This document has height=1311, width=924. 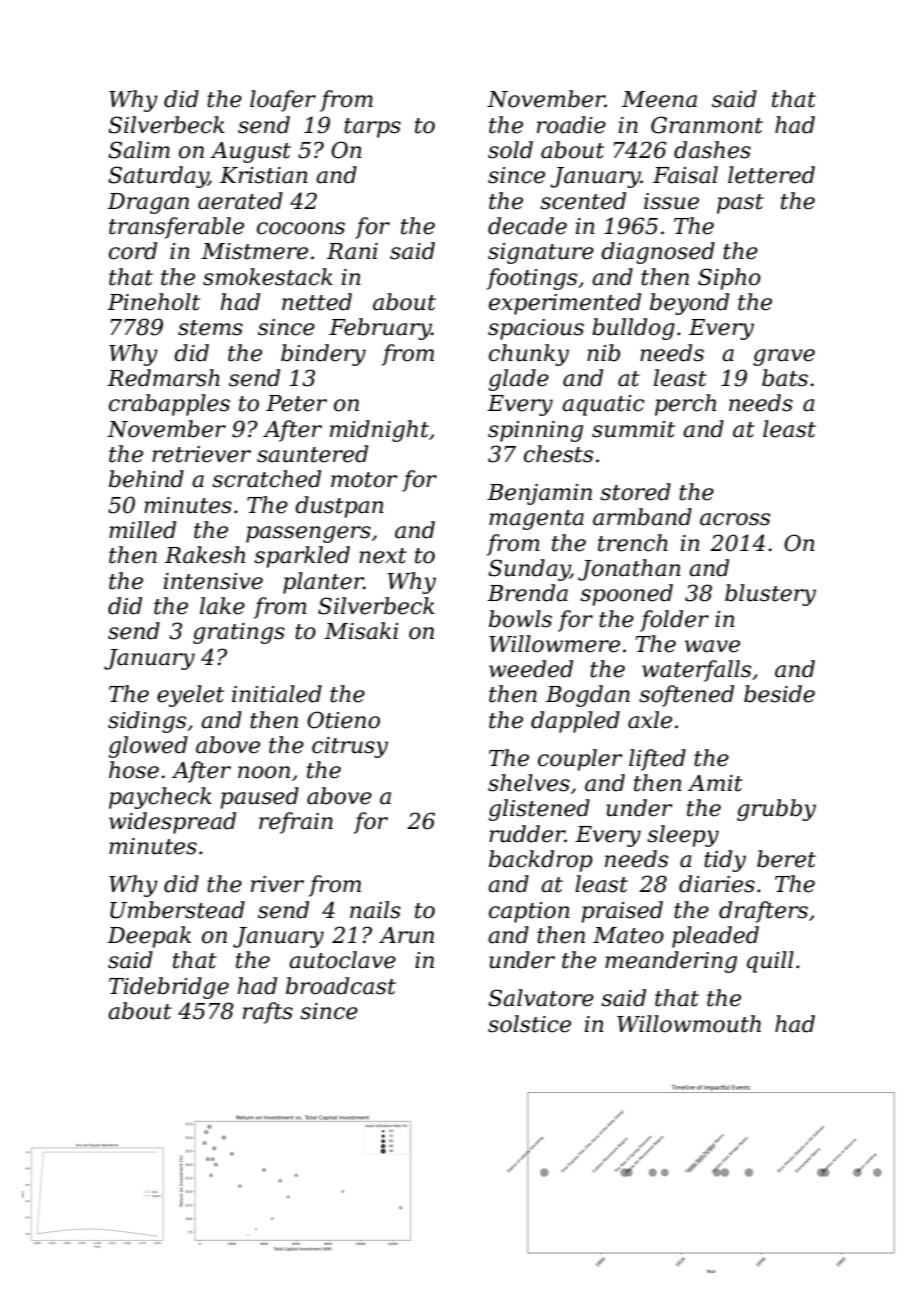 I want to click on tarps, so click(x=372, y=128).
